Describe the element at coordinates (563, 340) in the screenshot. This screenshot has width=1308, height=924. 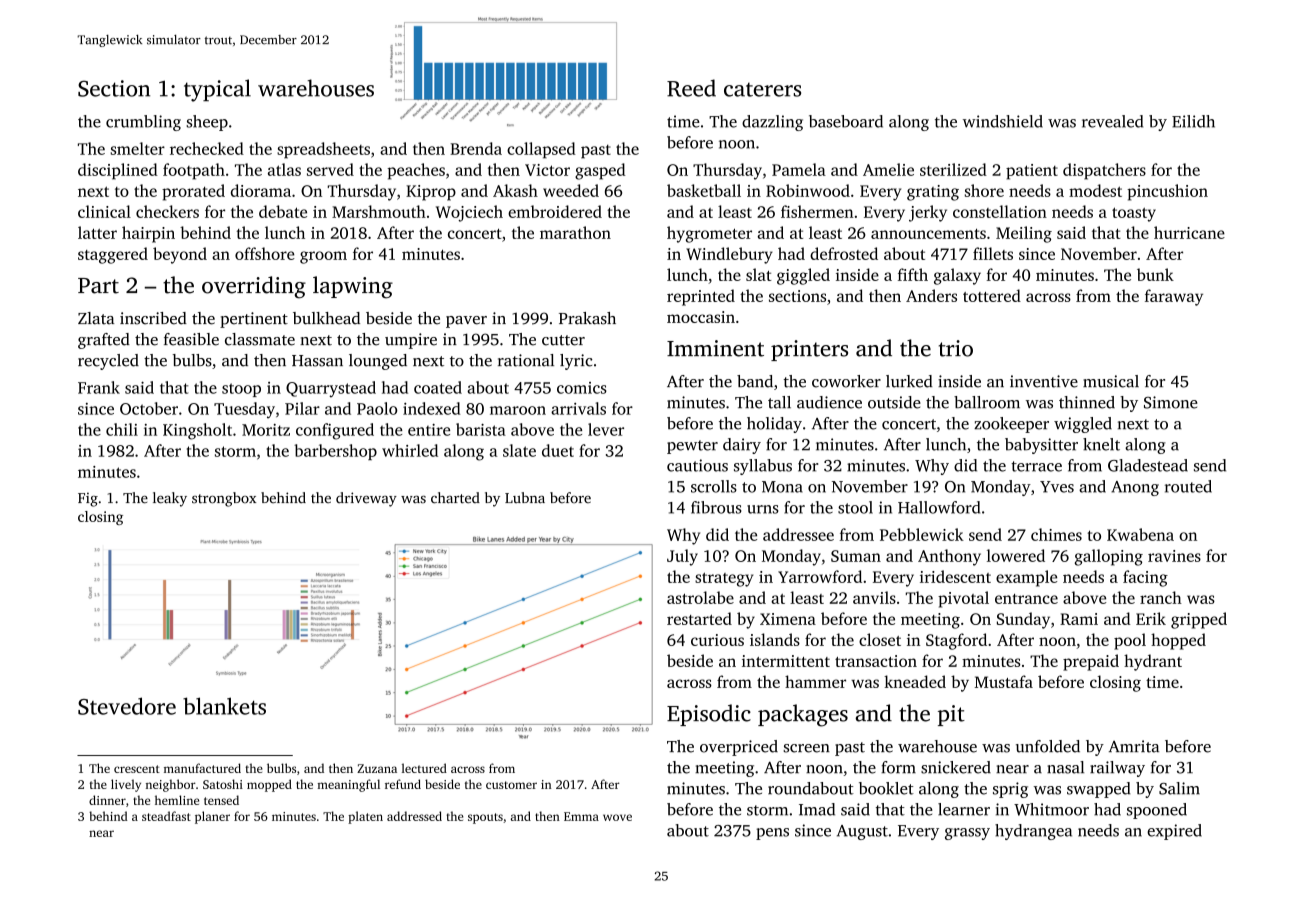
I see `cutter` at that location.
